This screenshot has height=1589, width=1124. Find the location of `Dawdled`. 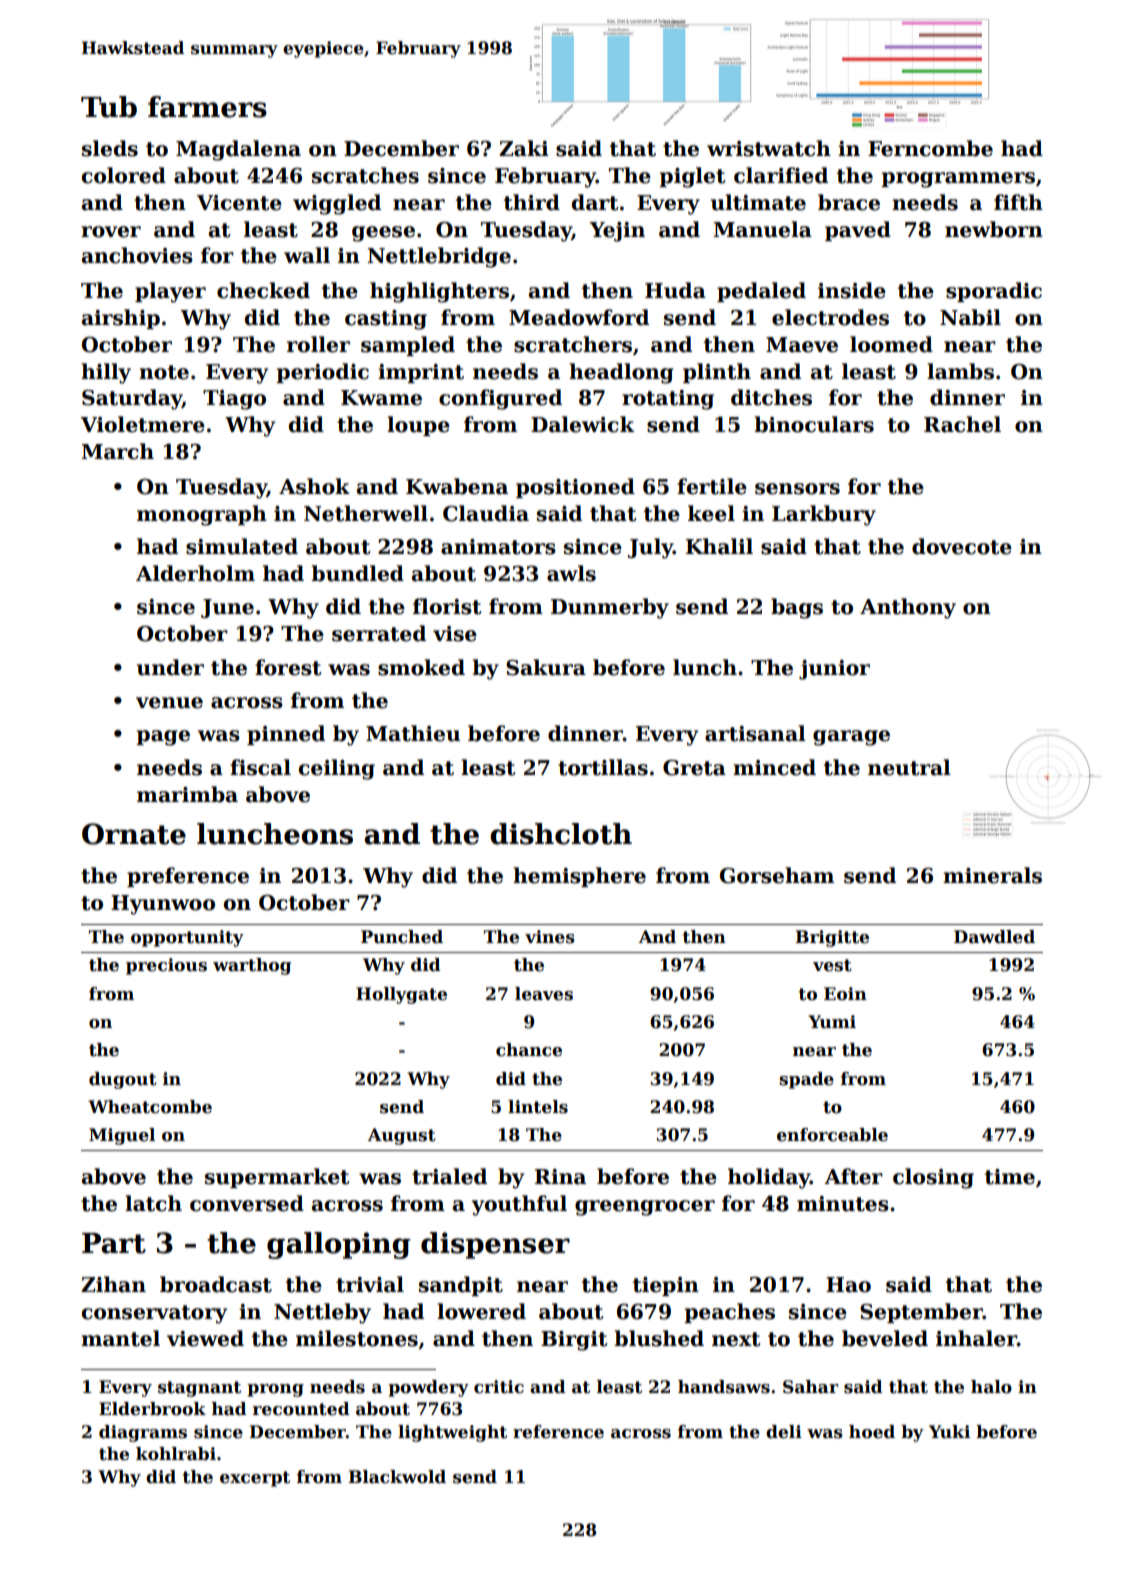

Dawdled is located at coordinates (994, 937).
